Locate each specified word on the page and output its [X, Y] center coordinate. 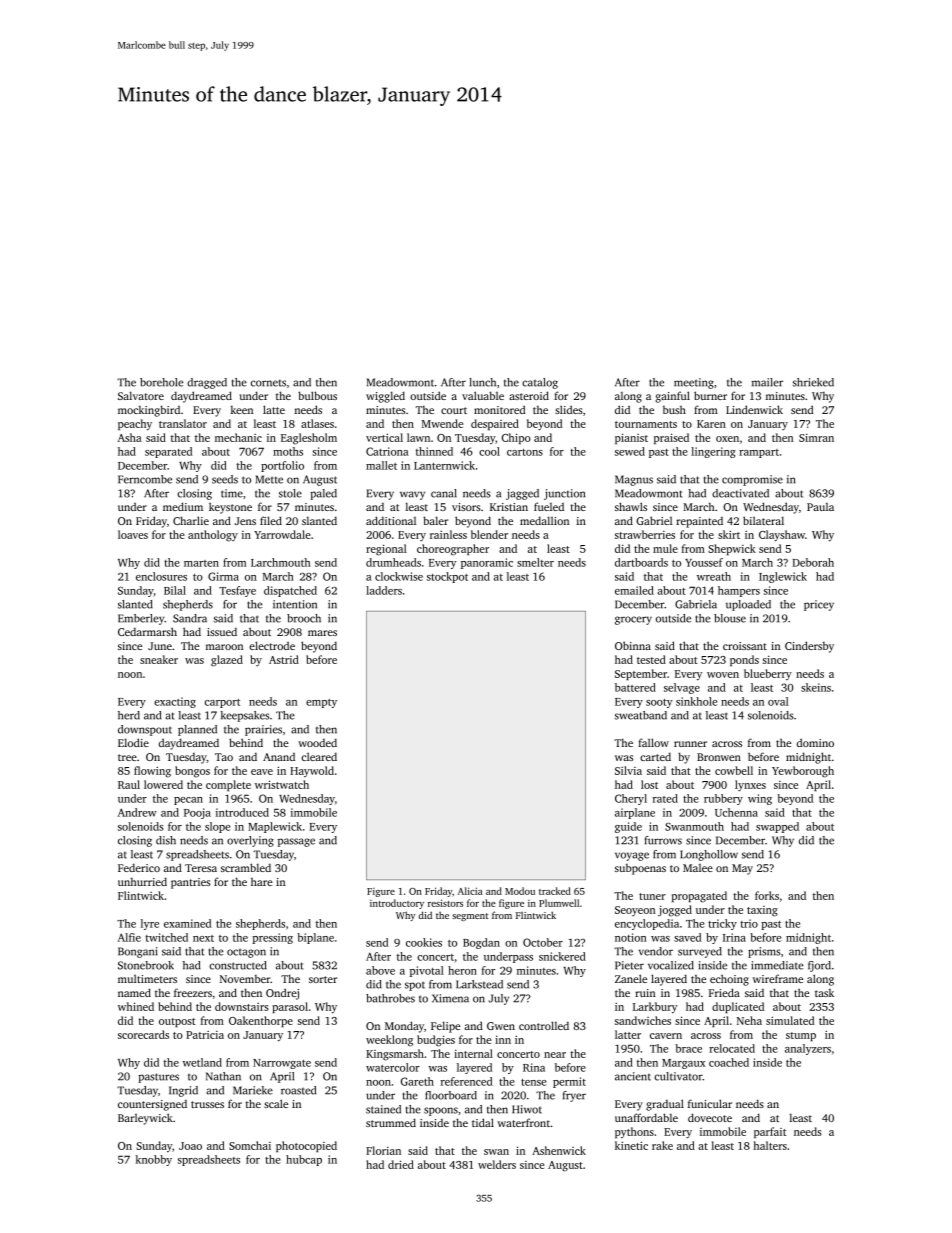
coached [729, 1062]
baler [435, 520]
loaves [133, 534]
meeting [694, 383]
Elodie [133, 742]
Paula [820, 507]
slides [569, 409]
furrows [663, 840]
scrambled [246, 867]
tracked [555, 891]
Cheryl [631, 799]
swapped [777, 827]
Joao [190, 1146]
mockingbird [149, 411]
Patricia [205, 1035]
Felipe [445, 1027]
